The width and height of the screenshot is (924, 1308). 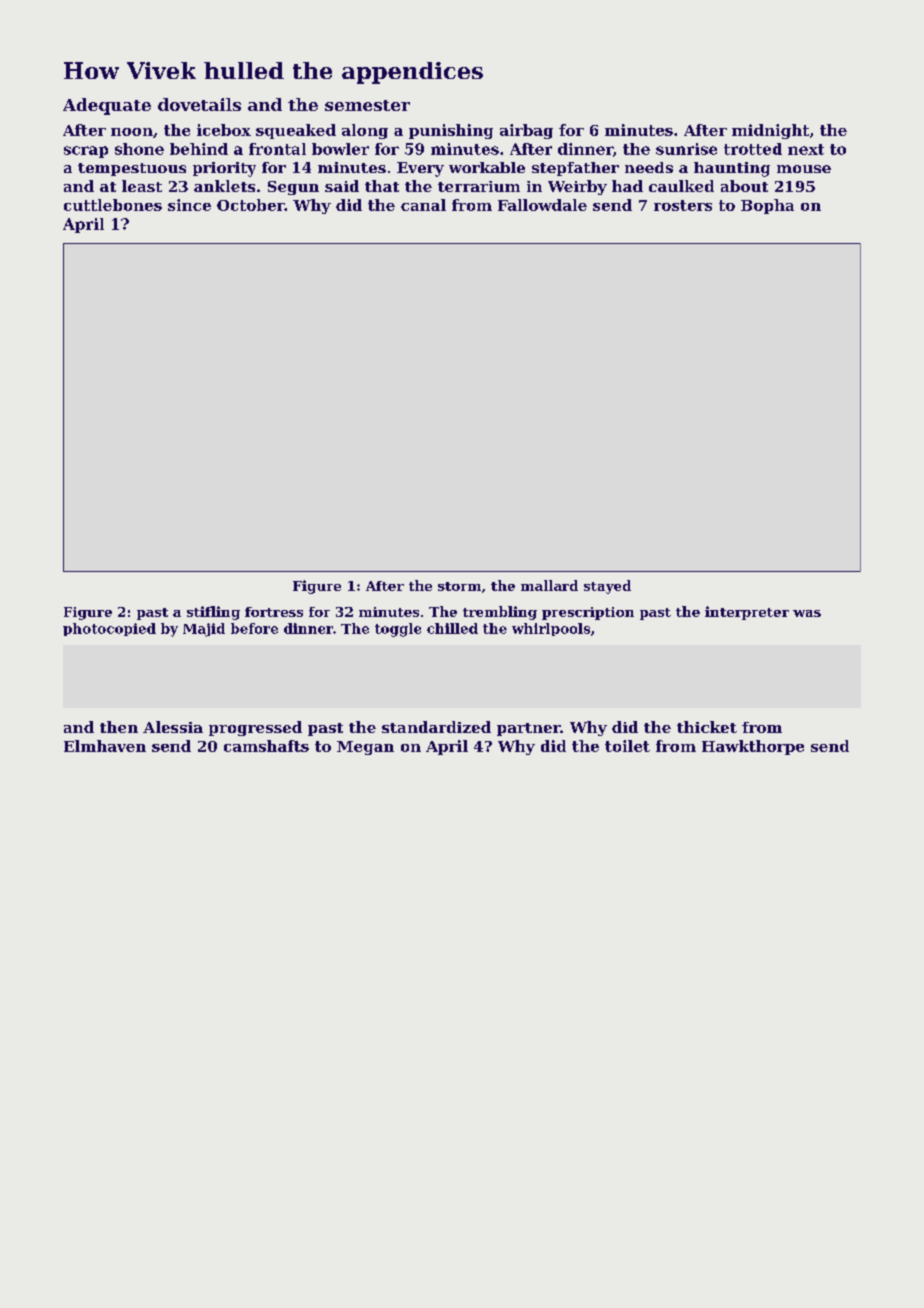 I want to click on stifling, so click(x=213, y=613).
